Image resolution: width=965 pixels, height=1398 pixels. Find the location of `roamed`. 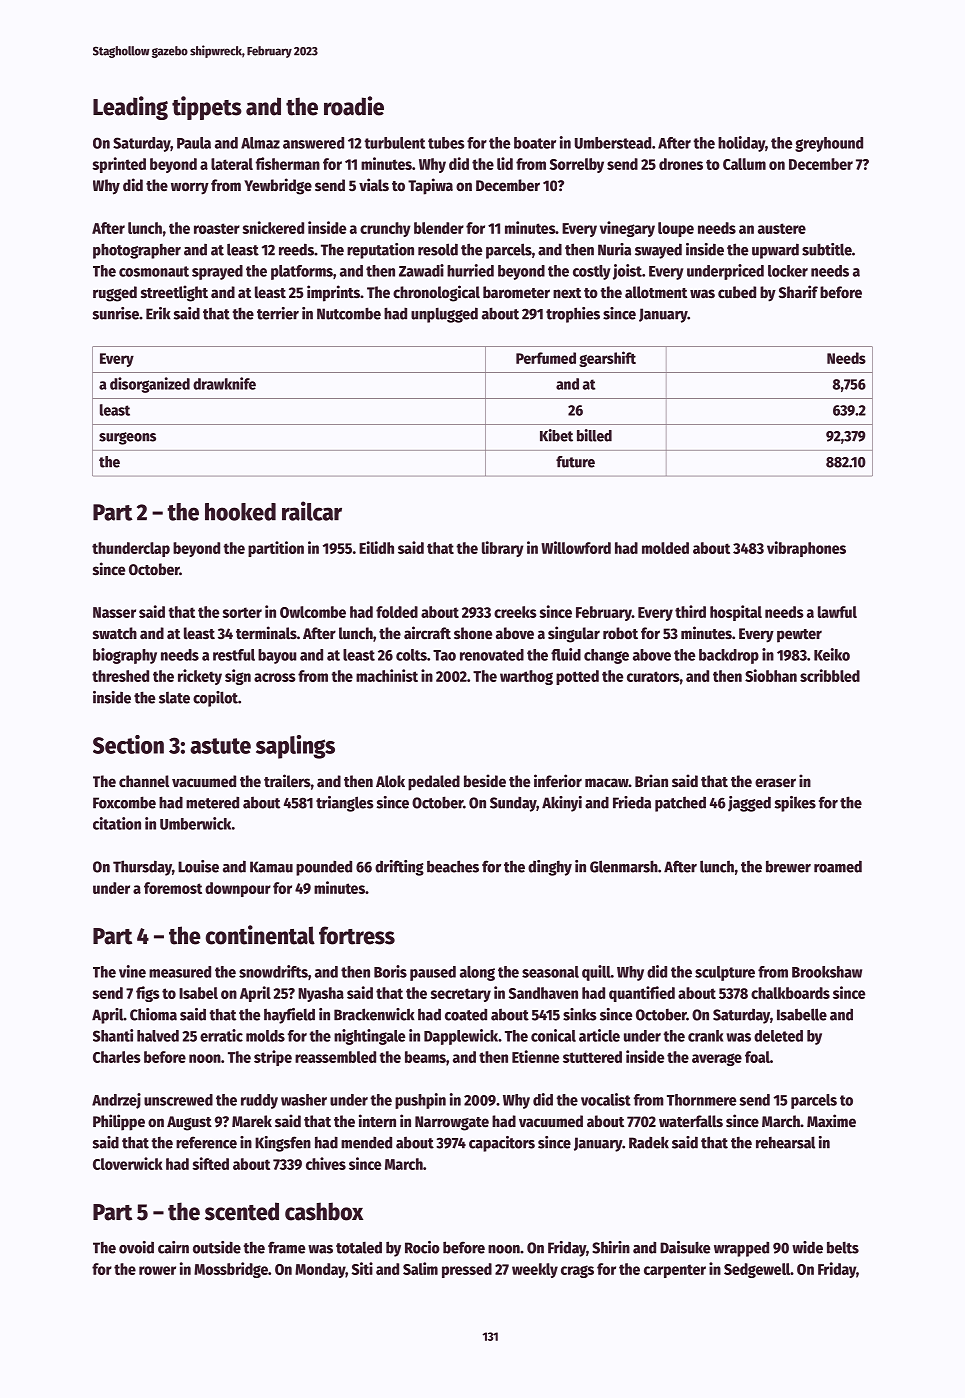

roamed is located at coordinates (838, 866).
